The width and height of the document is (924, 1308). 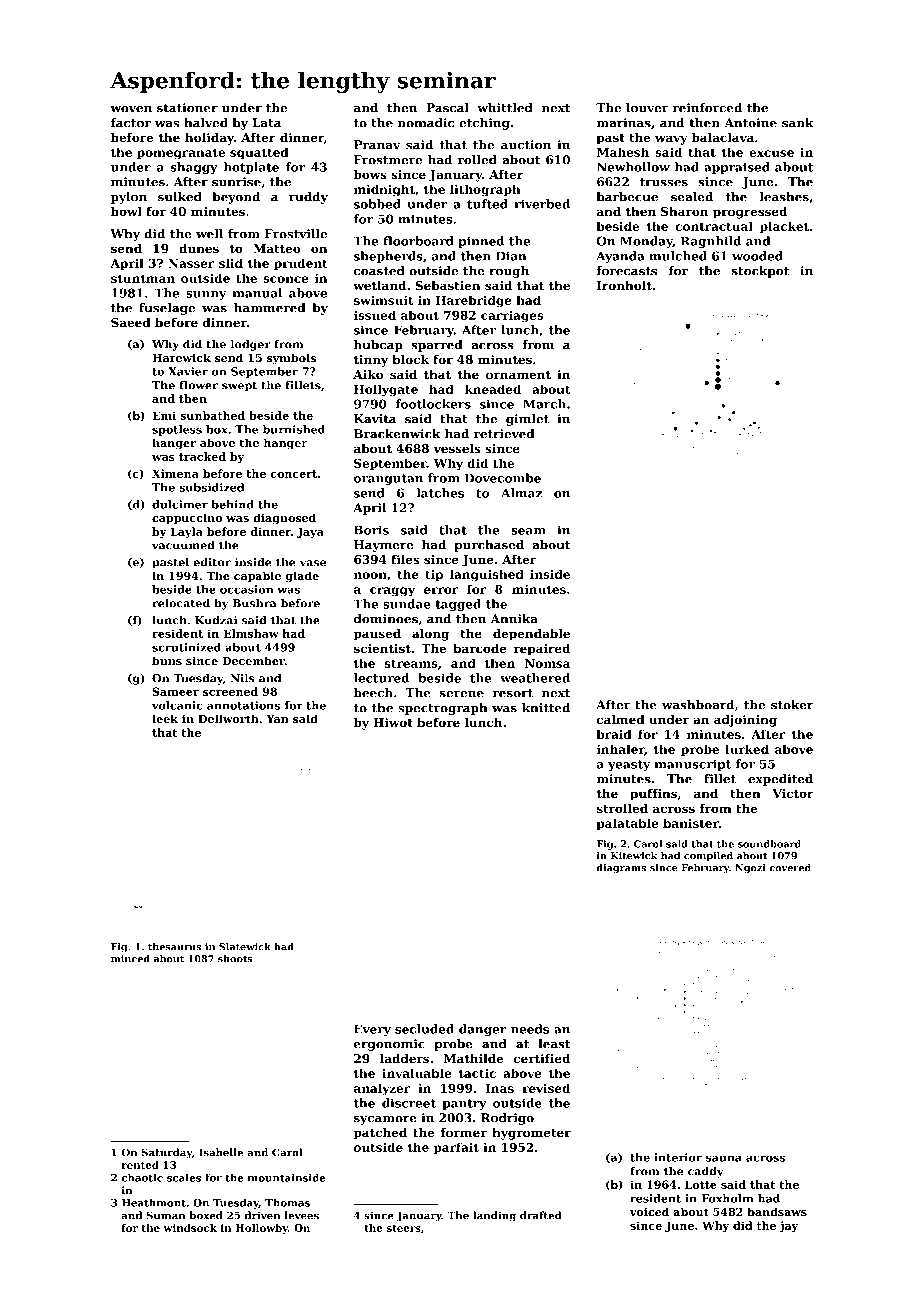 I want to click on Pranav, so click(x=377, y=145).
